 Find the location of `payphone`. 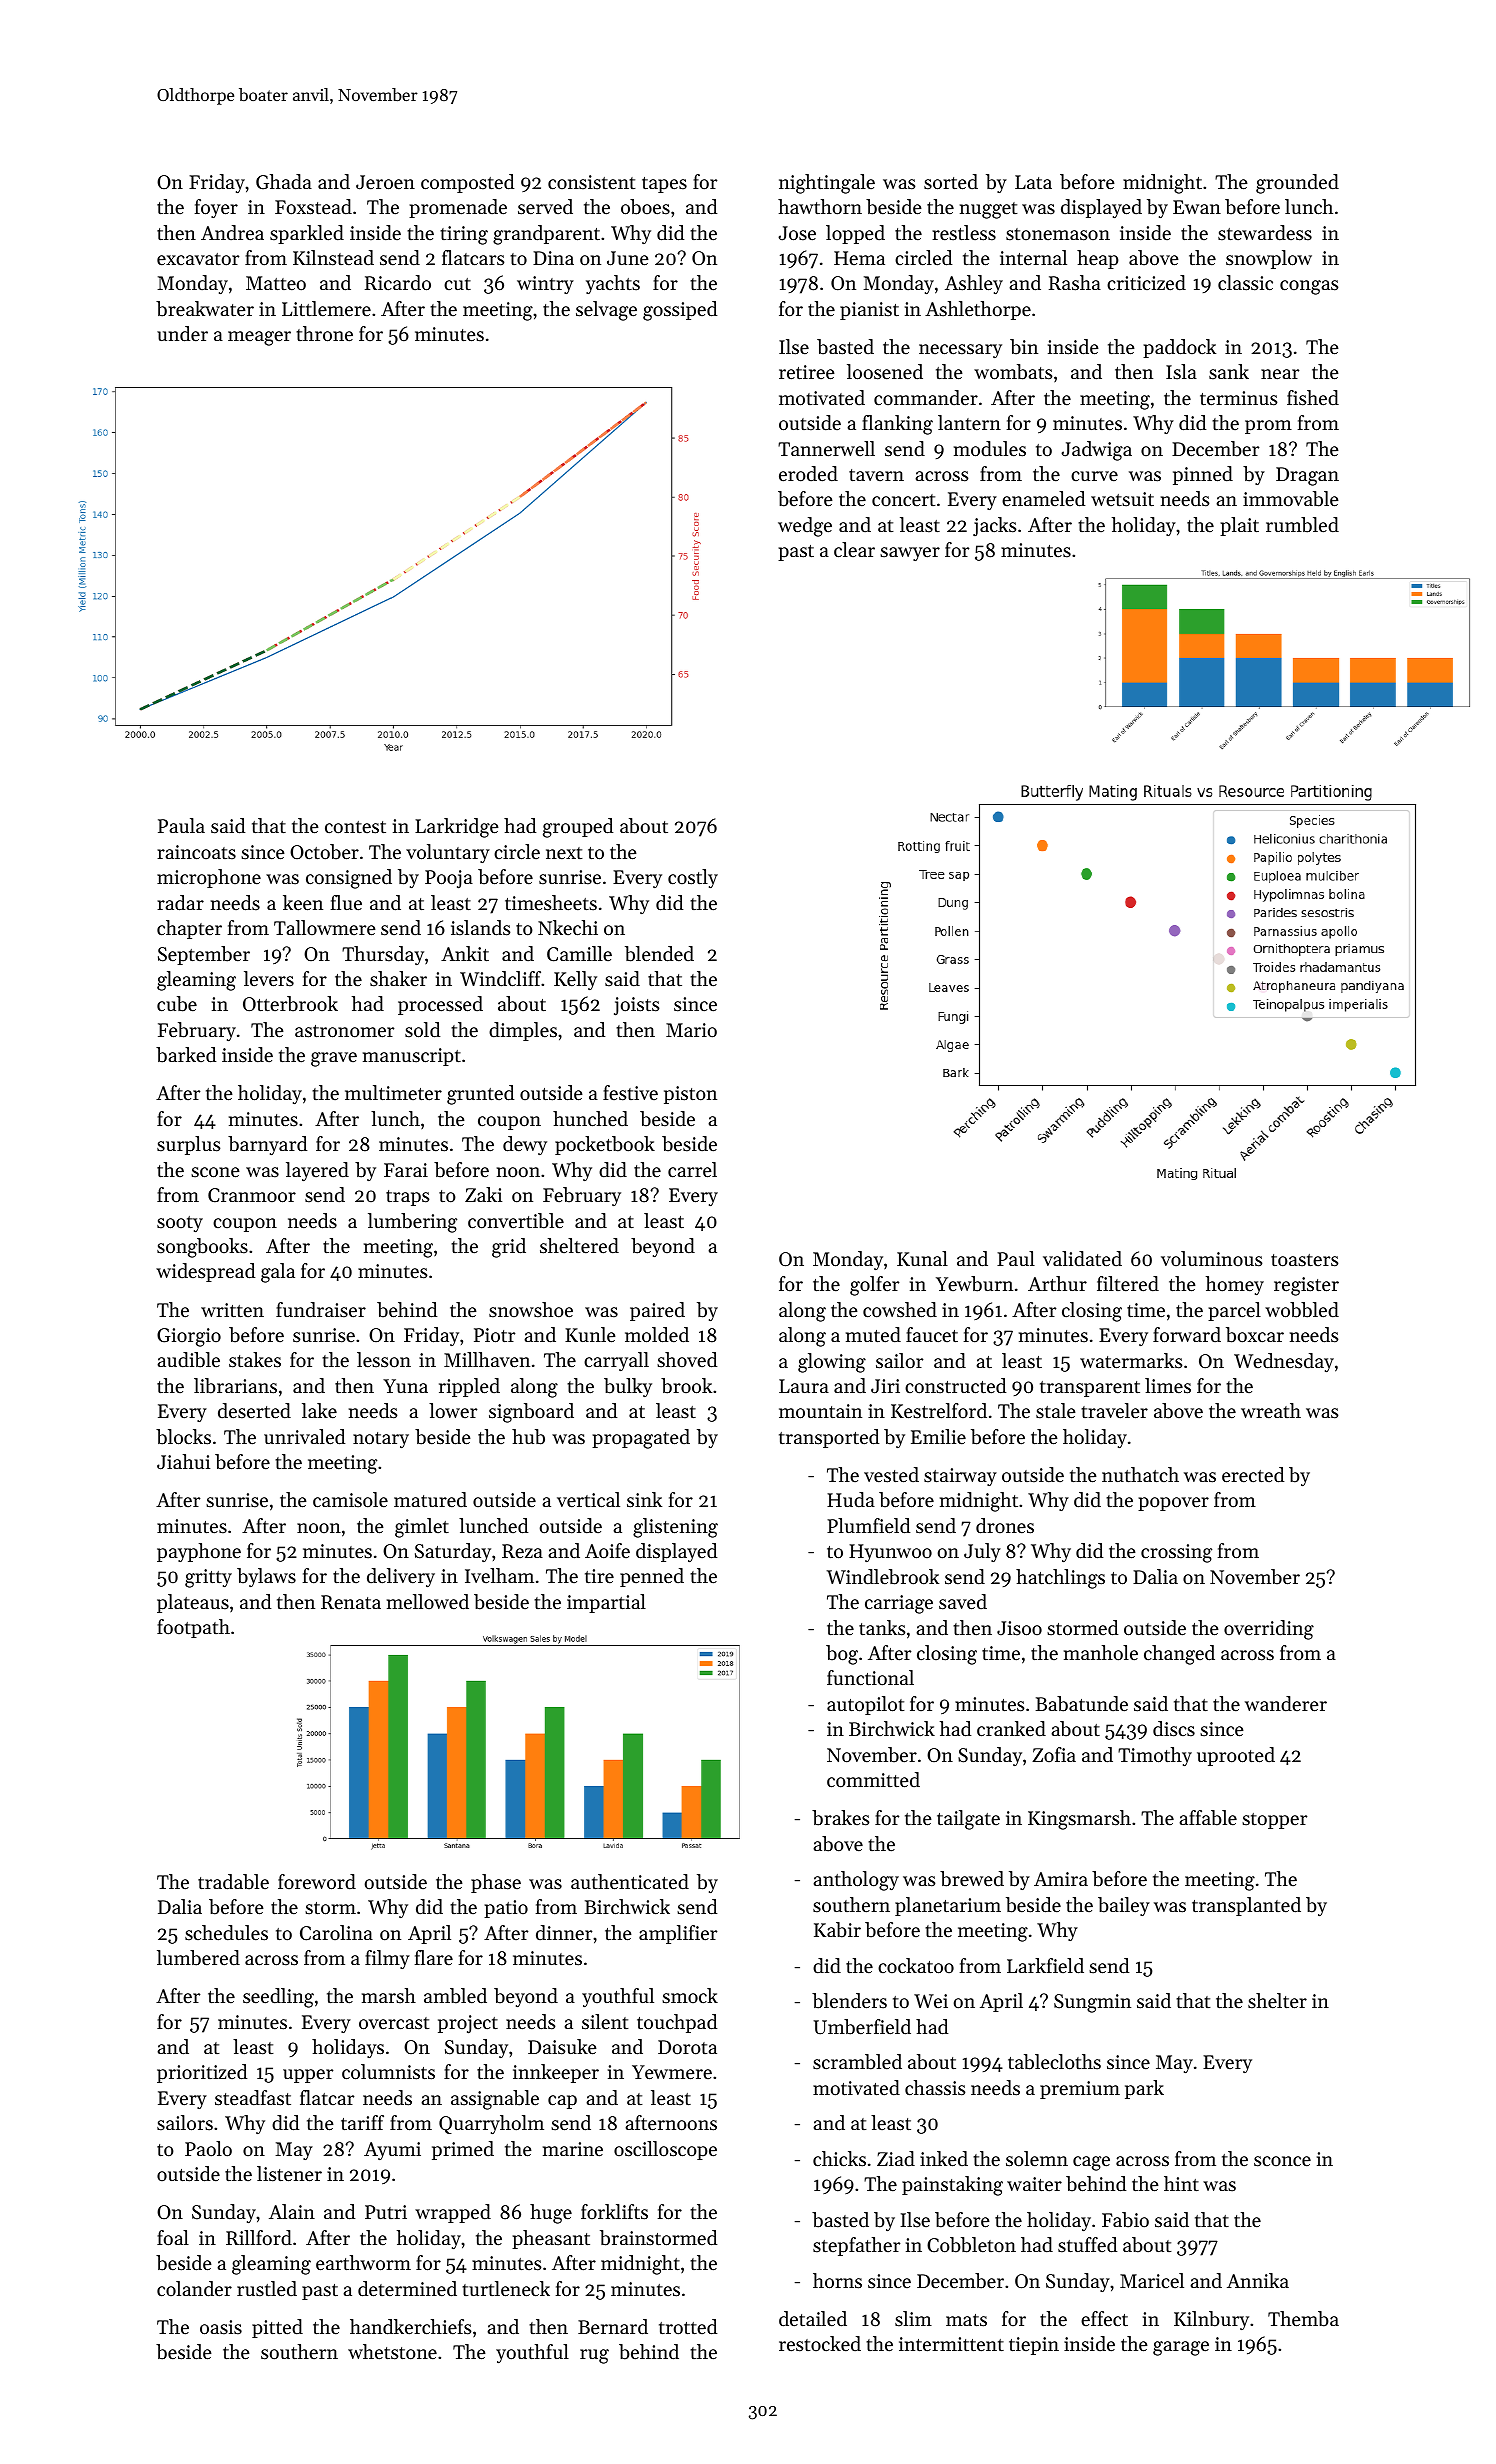

payphone is located at coordinates (199, 1552).
